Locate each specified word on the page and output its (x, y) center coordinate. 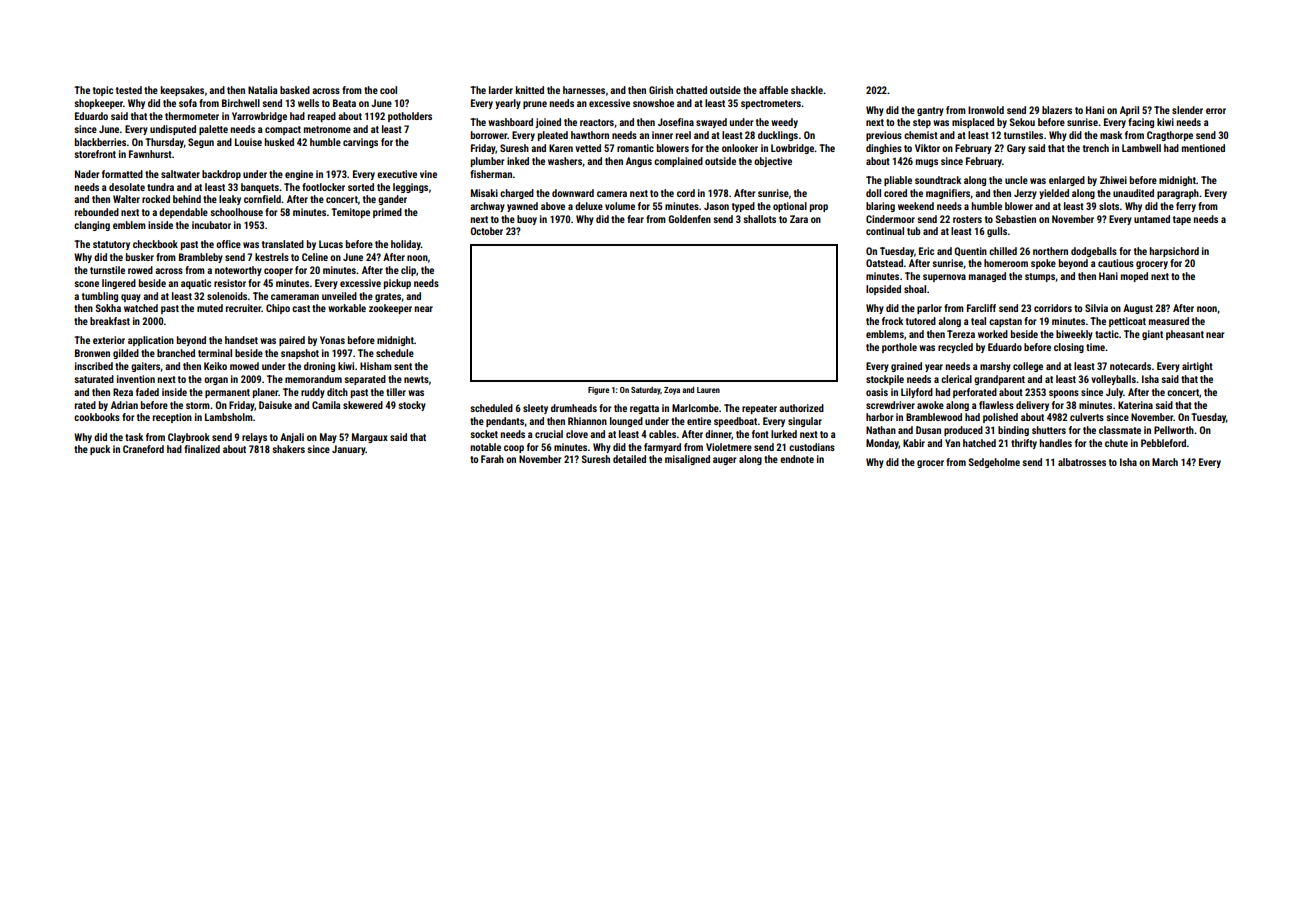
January (349, 450)
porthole (899, 348)
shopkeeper (99, 104)
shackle (807, 90)
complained (678, 162)
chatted (691, 90)
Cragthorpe (1170, 136)
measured (1169, 321)
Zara (799, 219)
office (228, 244)
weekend (916, 206)
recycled (955, 348)
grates (388, 297)
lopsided (883, 290)
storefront (95, 154)
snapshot (300, 354)
